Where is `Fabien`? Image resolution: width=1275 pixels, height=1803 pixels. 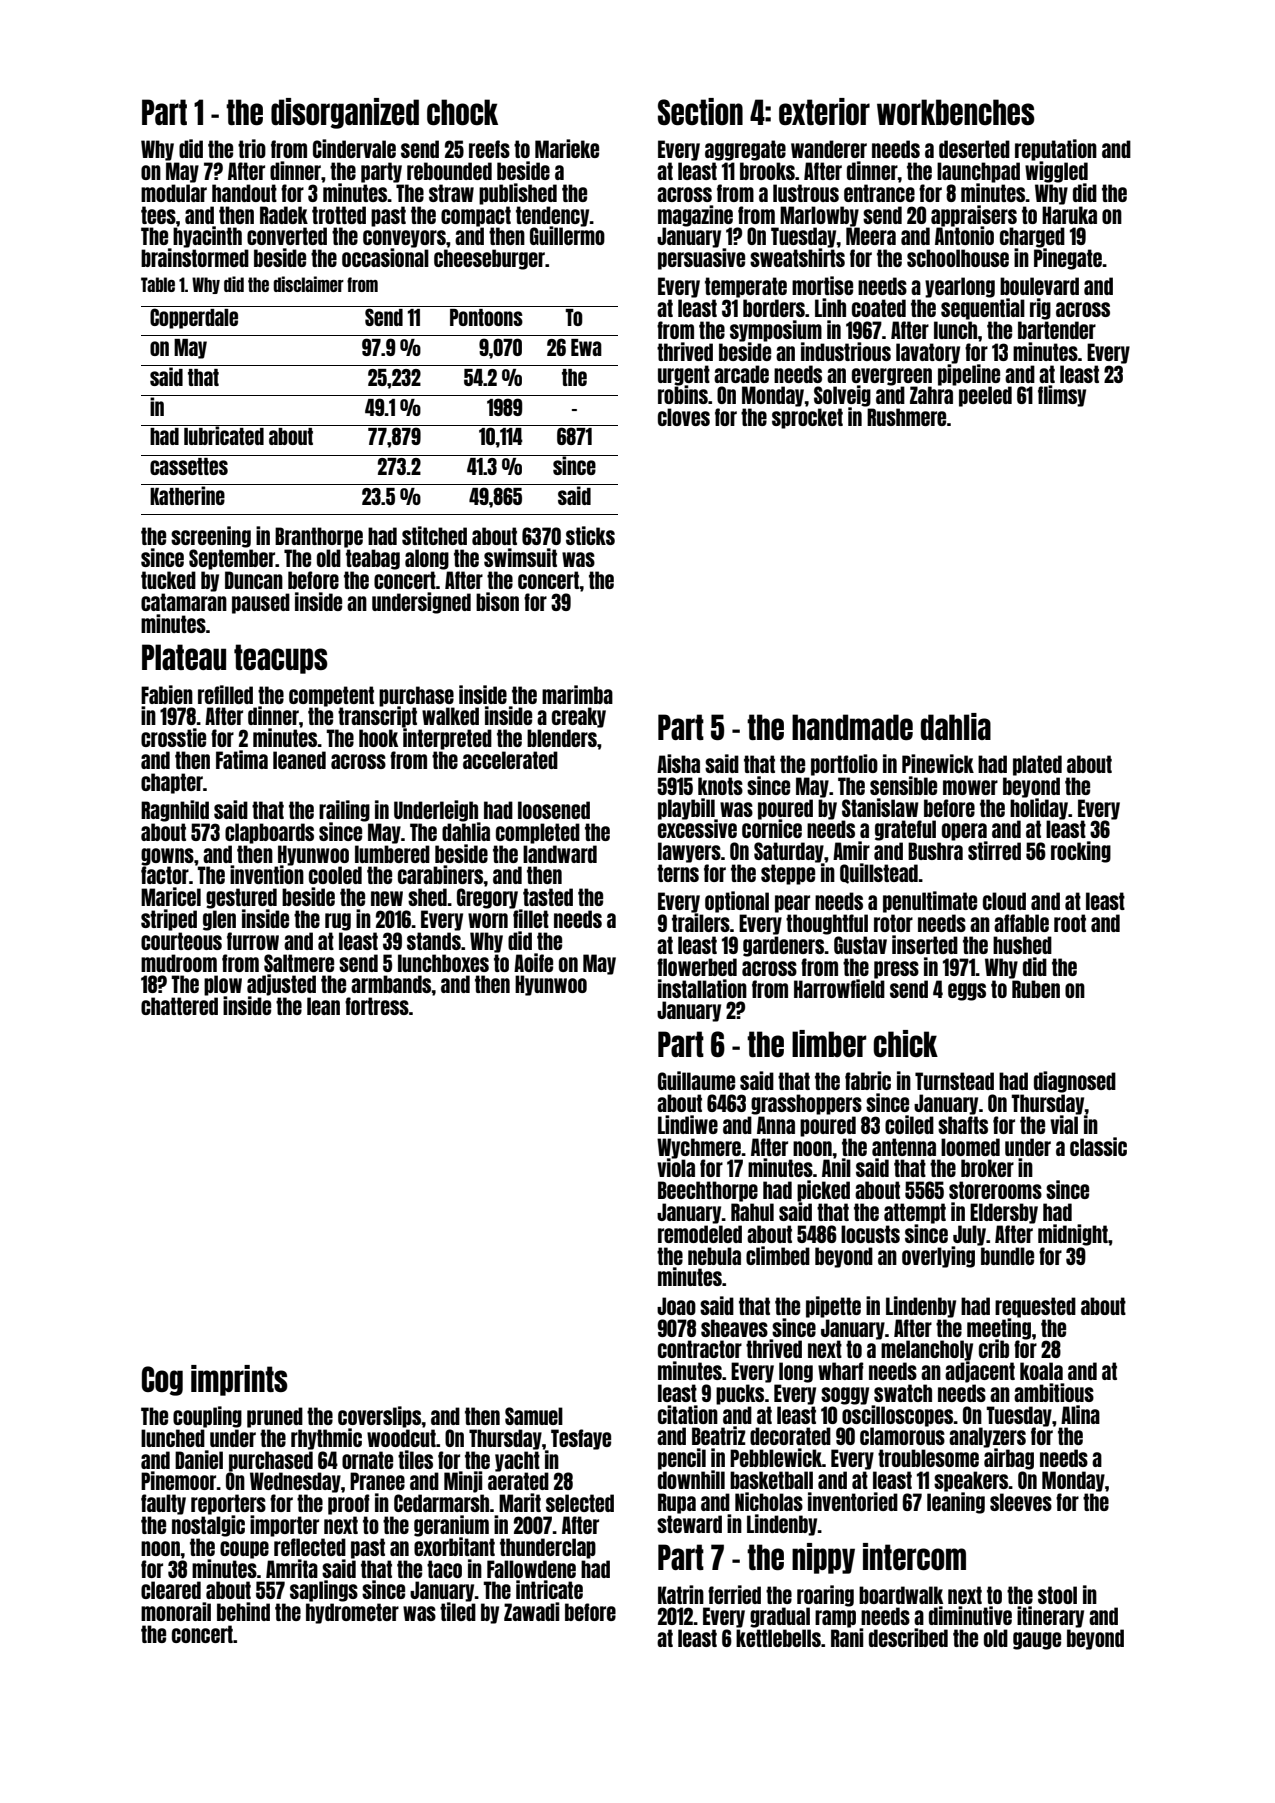
Fabien is located at coordinates (167, 694).
